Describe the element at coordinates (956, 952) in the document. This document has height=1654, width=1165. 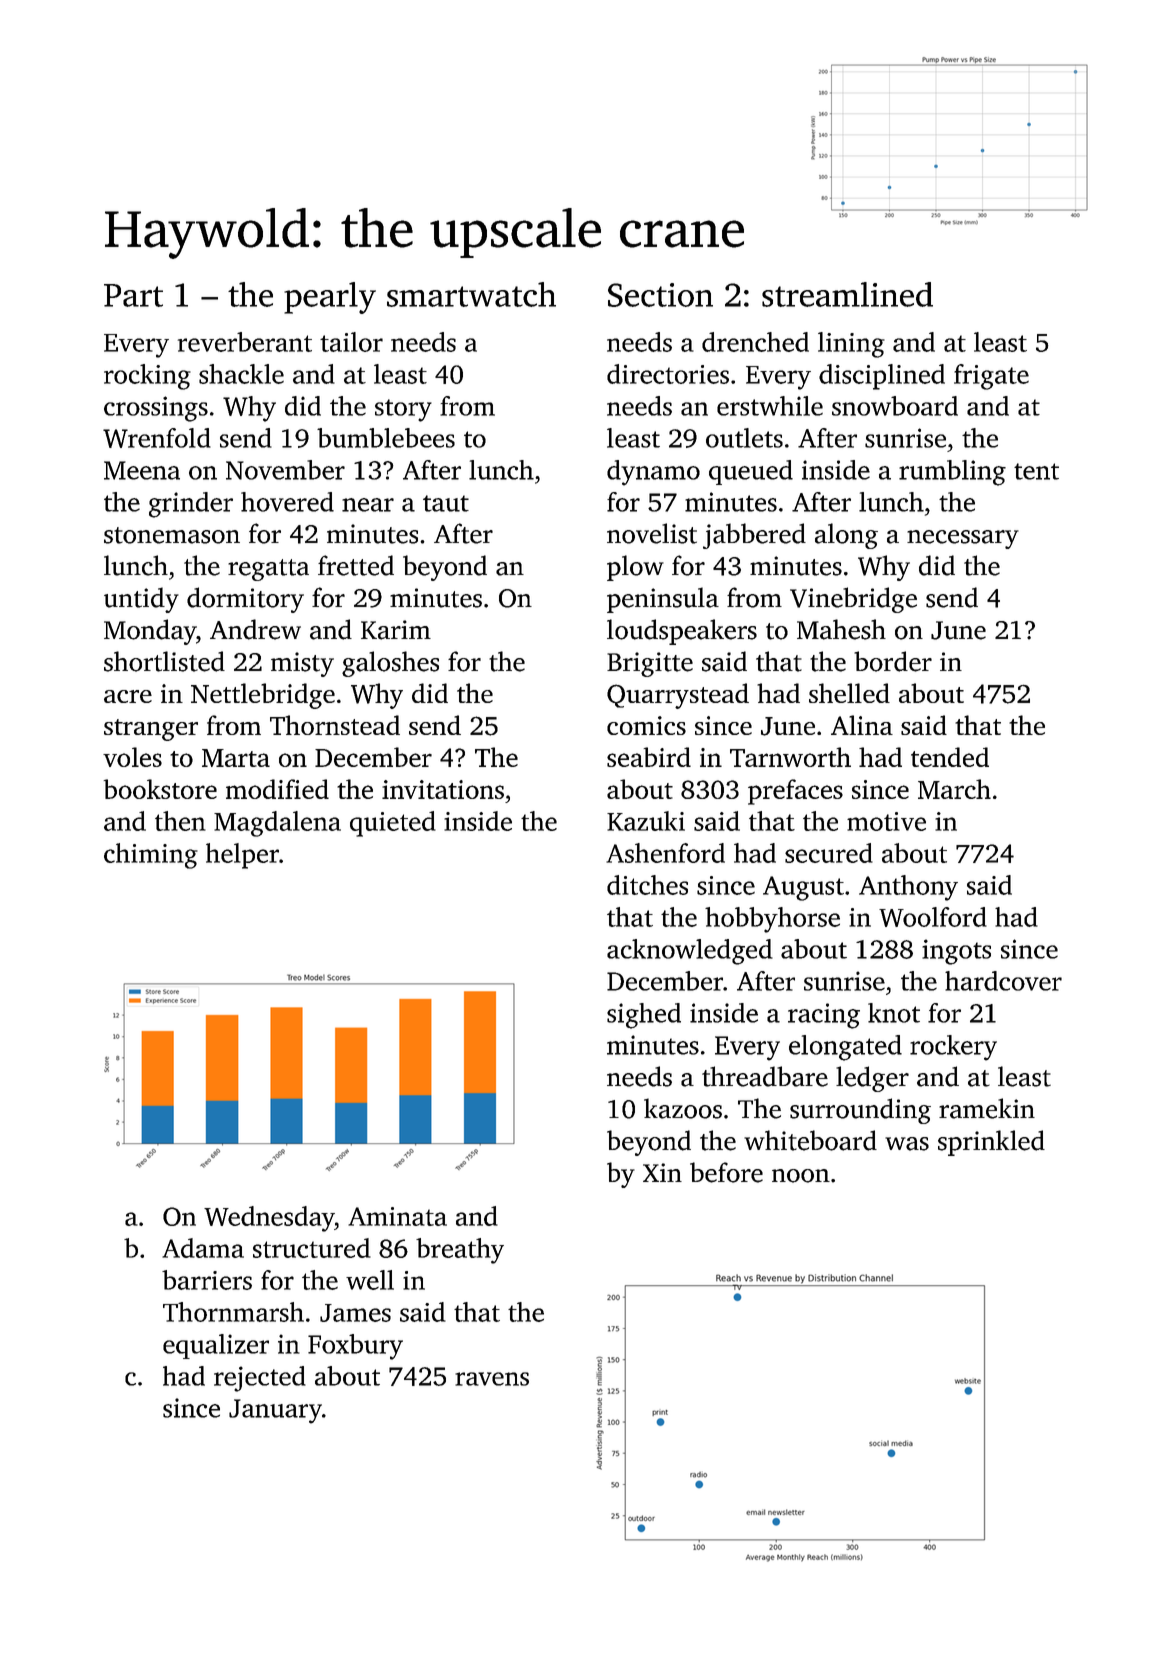
I see `ingots` at that location.
